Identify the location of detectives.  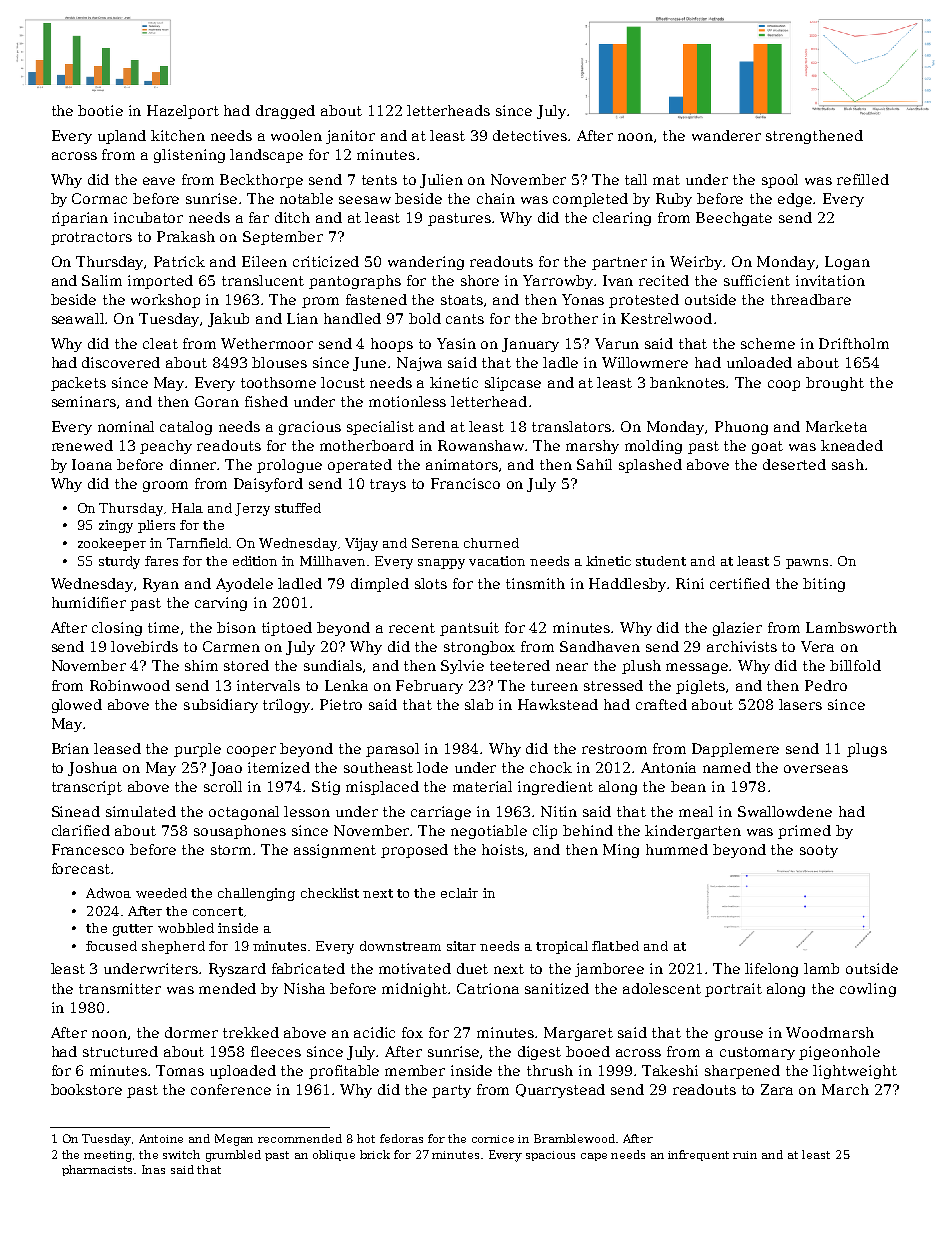
(530, 135).
